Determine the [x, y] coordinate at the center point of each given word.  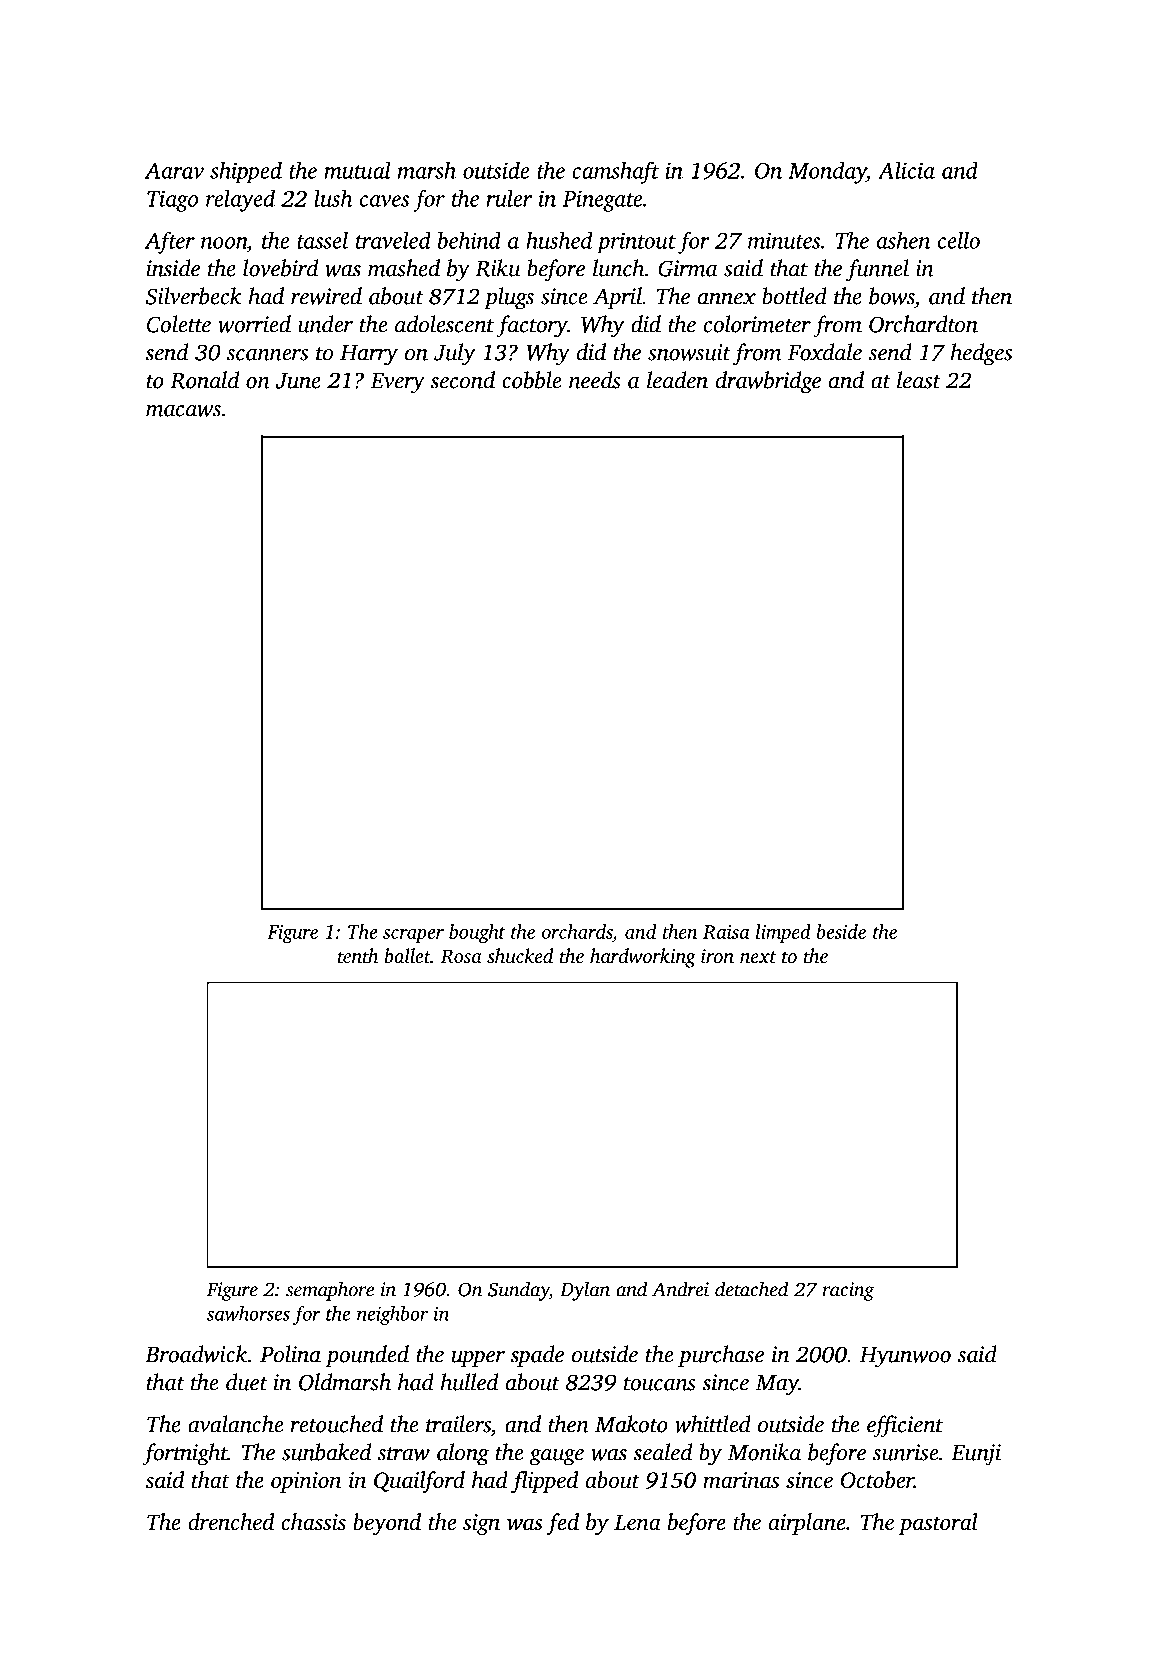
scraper [413, 936]
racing [848, 1291]
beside [841, 931]
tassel [322, 240]
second [462, 380]
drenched [231, 1522]
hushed [559, 240]
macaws [183, 411]
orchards [577, 931]
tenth [358, 955]
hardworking [643, 958]
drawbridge [768, 382]
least [919, 380]
